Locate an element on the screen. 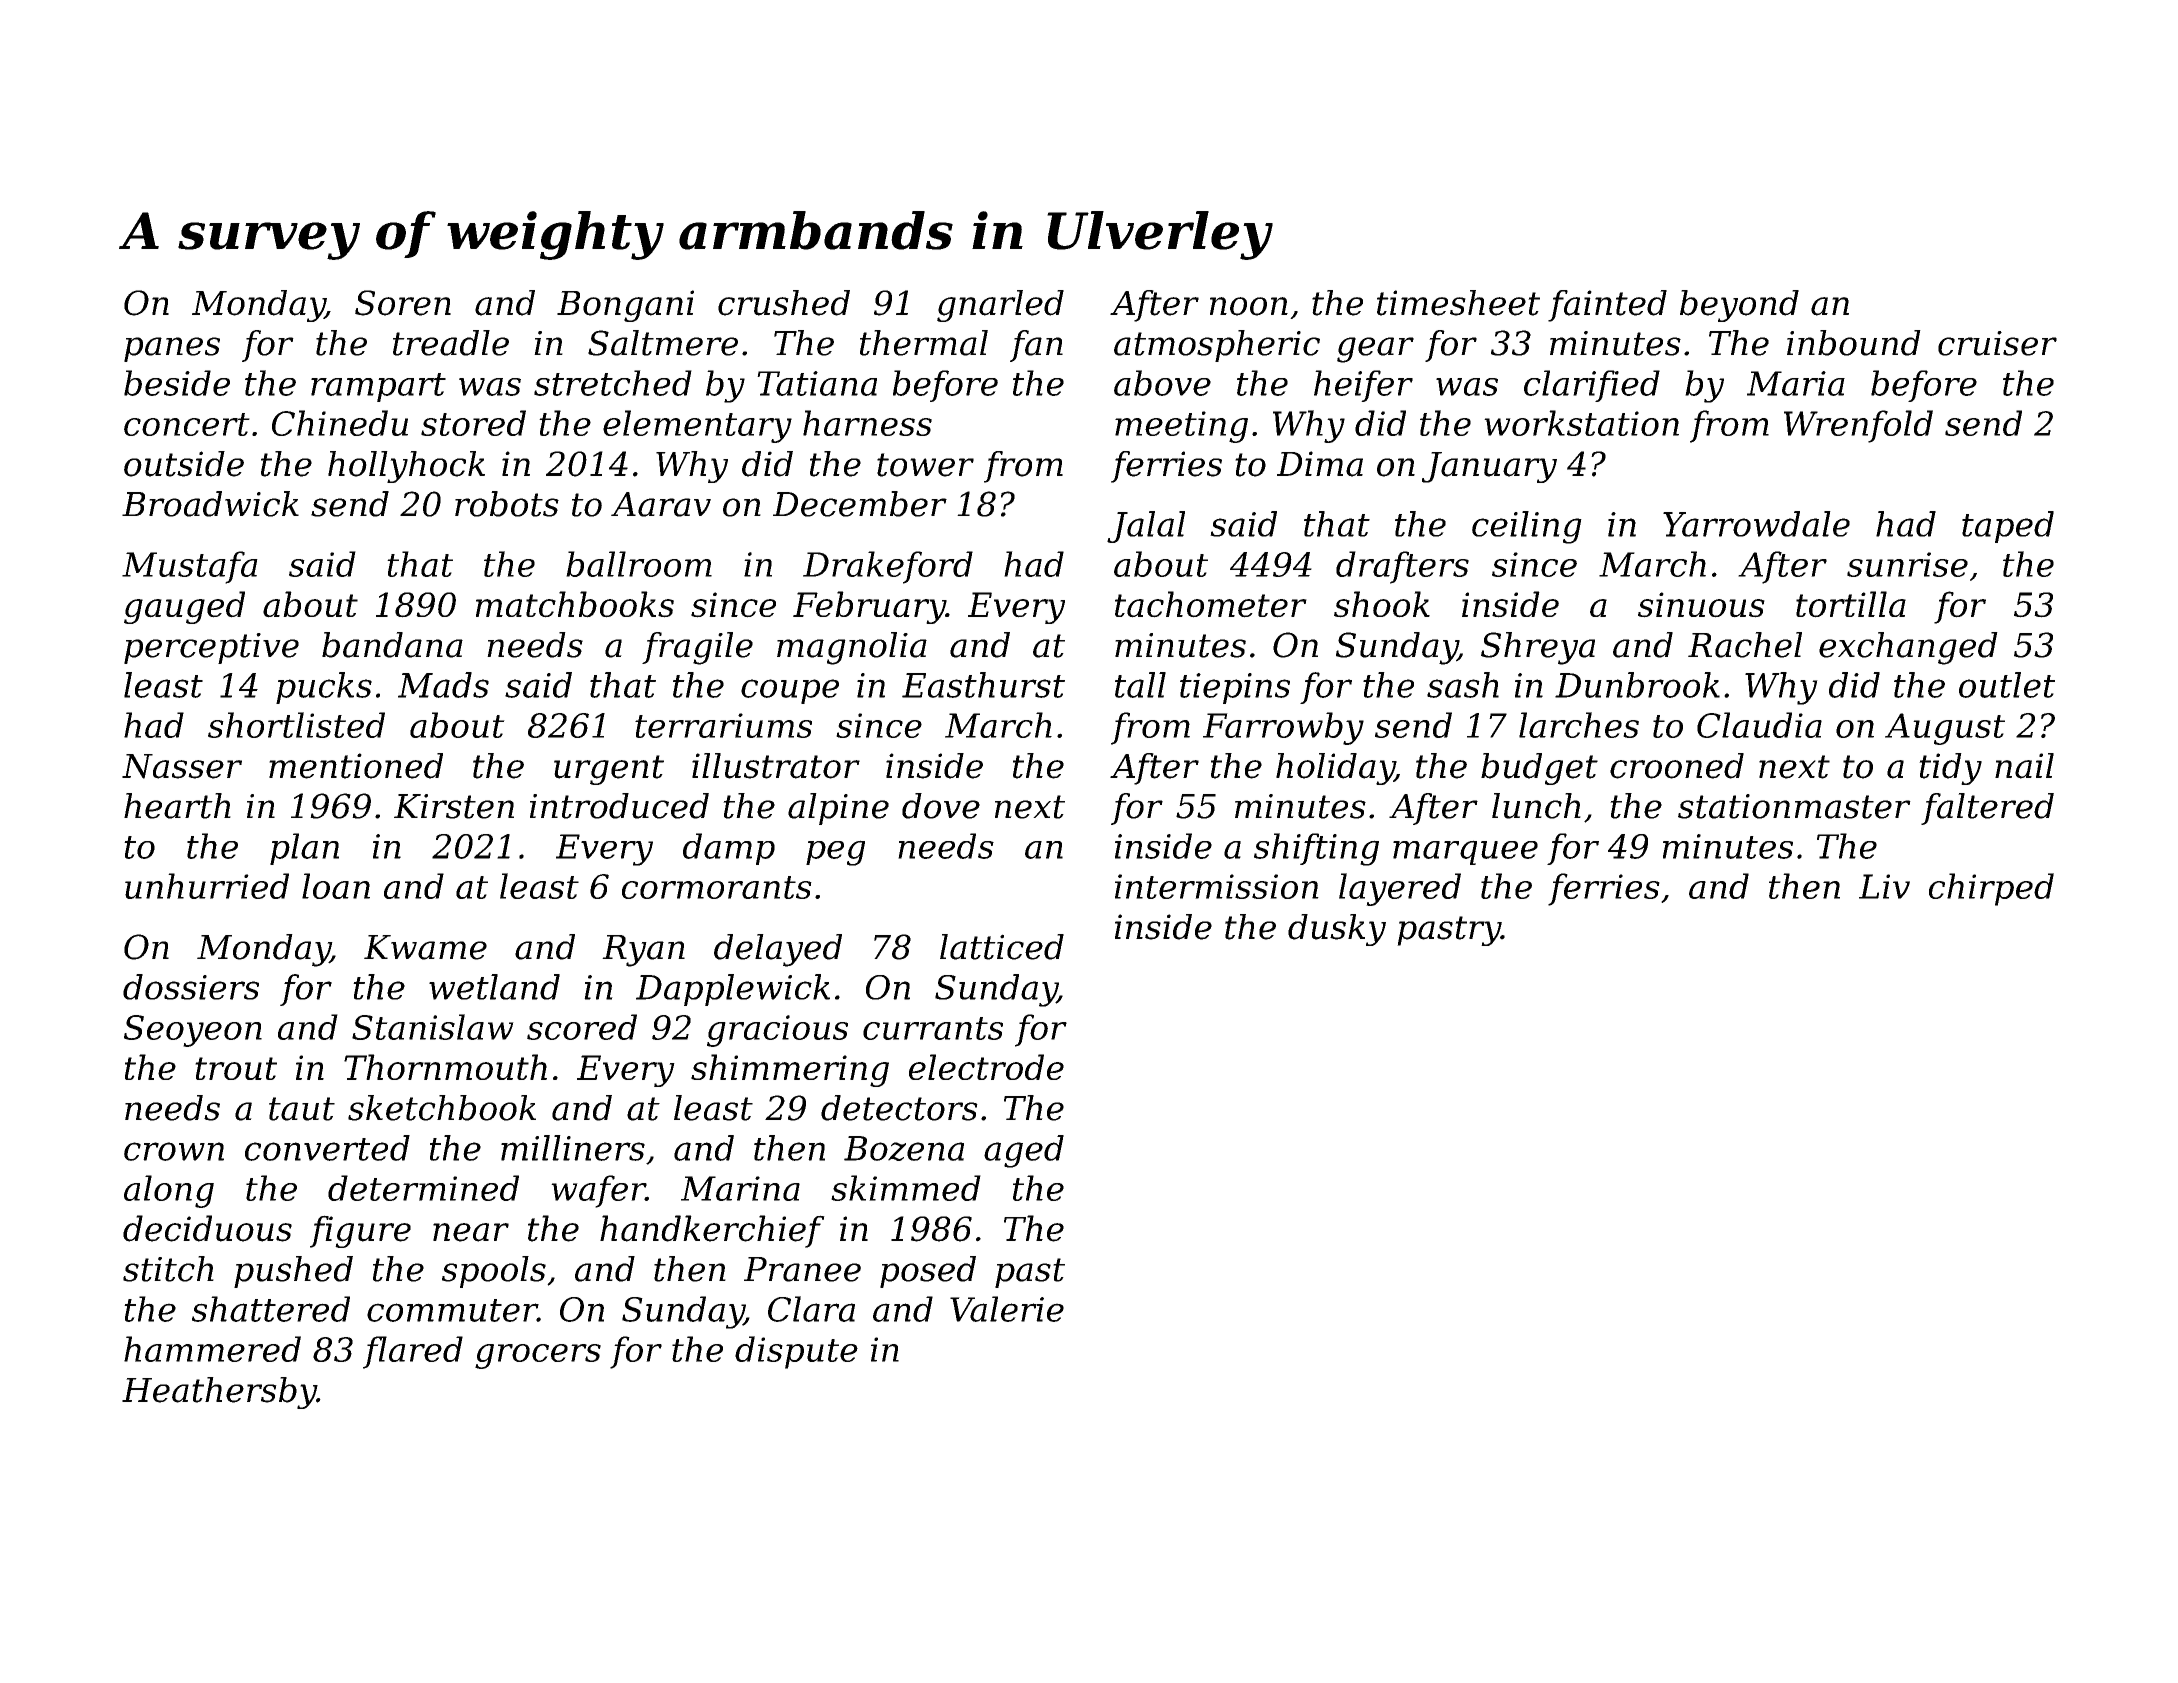 Image resolution: width=2178 pixels, height=1683 pixels. Heathersby is located at coordinates (219, 1393).
